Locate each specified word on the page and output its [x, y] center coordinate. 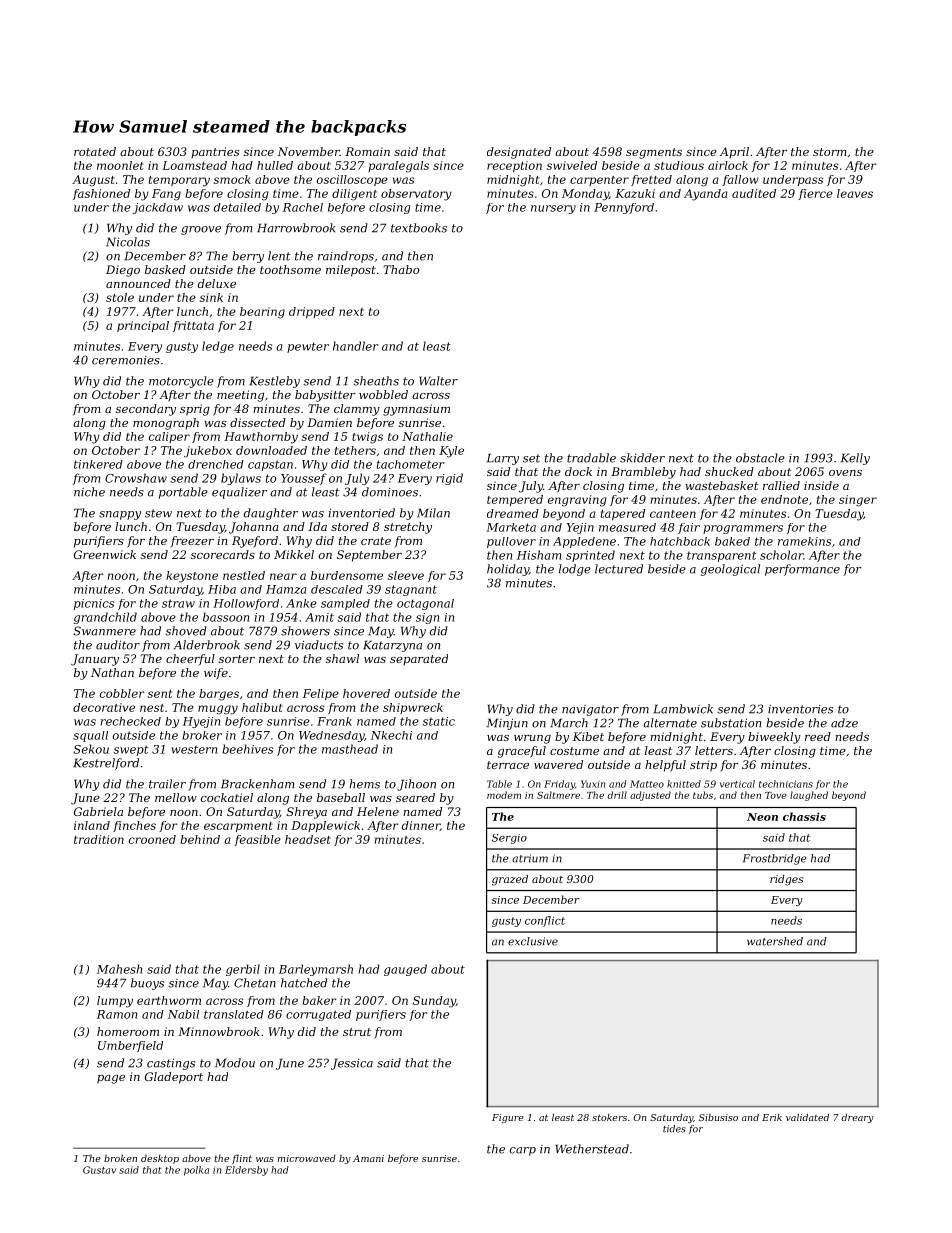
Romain [367, 151]
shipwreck [413, 708]
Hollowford [246, 604]
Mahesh [119, 969]
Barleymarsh [316, 970]
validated [807, 1117]
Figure [508, 1118]
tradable [591, 458]
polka [196, 1171]
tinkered [98, 464]
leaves [855, 193]
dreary [857, 1118]
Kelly [855, 459]
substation [731, 723]
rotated [95, 151]
